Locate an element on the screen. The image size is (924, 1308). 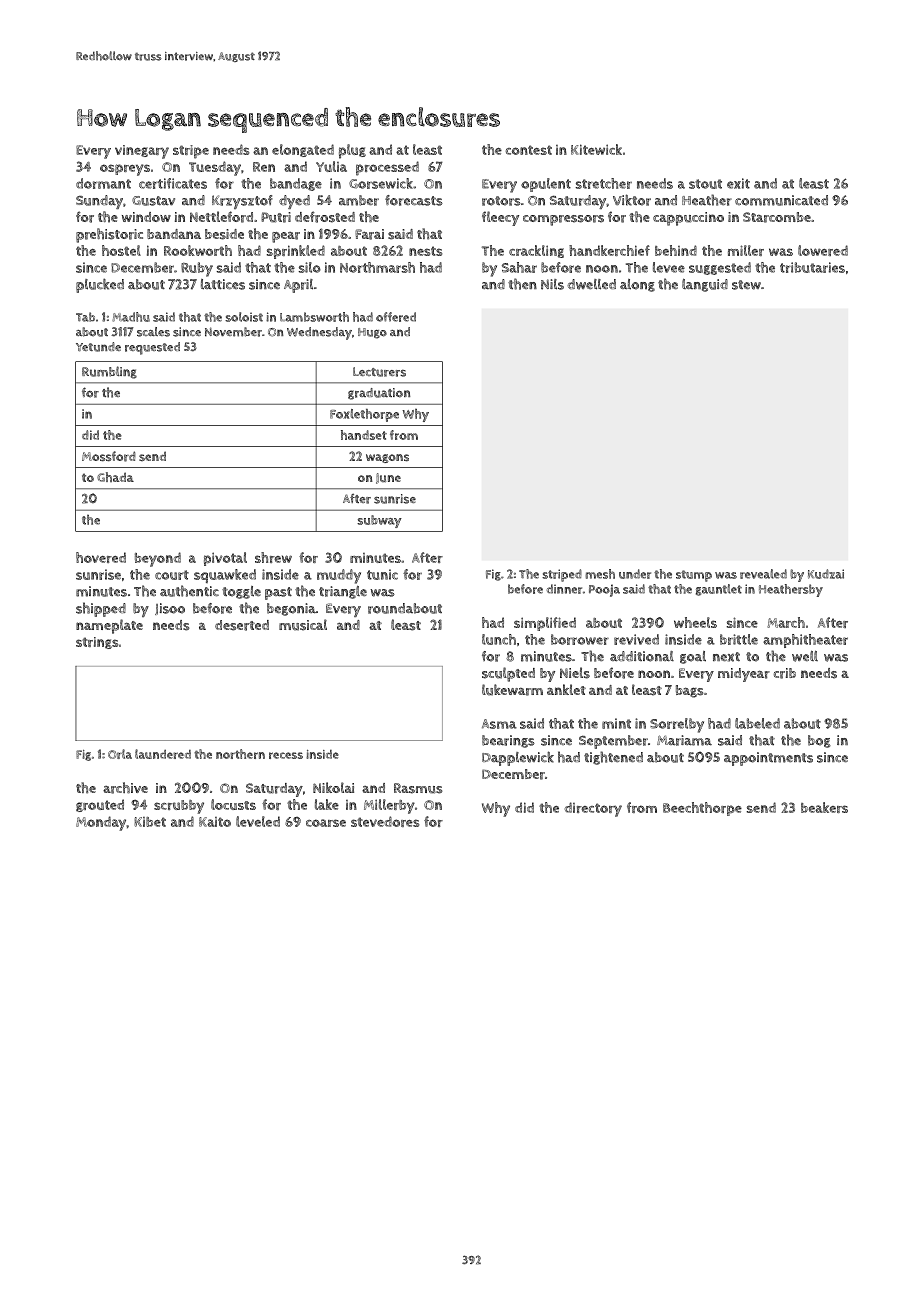
March is located at coordinates (786, 622).
